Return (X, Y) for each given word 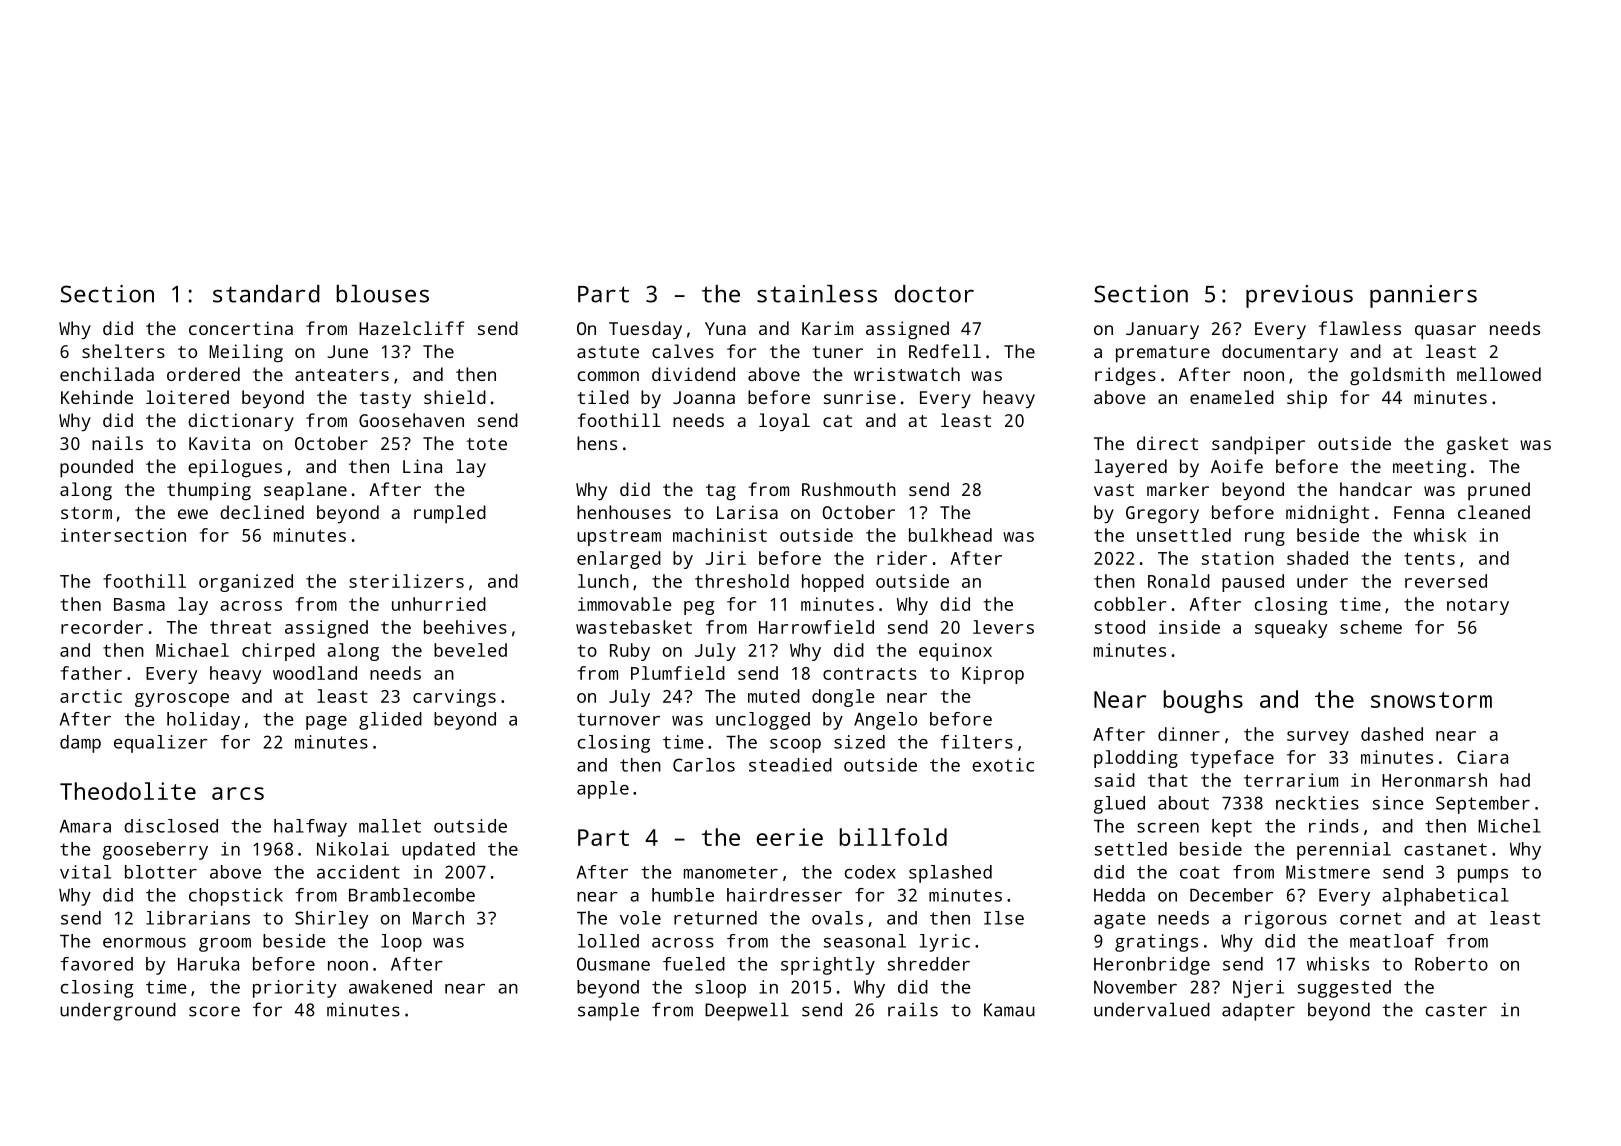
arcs (238, 793)
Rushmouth (849, 489)
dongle (843, 698)
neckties (1317, 803)
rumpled (450, 514)
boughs (1203, 702)
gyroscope (182, 700)
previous (1299, 296)
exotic (1003, 765)
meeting (1429, 468)
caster (1456, 1010)
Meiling (246, 353)
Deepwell (747, 1011)
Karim (827, 328)
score (214, 1011)
